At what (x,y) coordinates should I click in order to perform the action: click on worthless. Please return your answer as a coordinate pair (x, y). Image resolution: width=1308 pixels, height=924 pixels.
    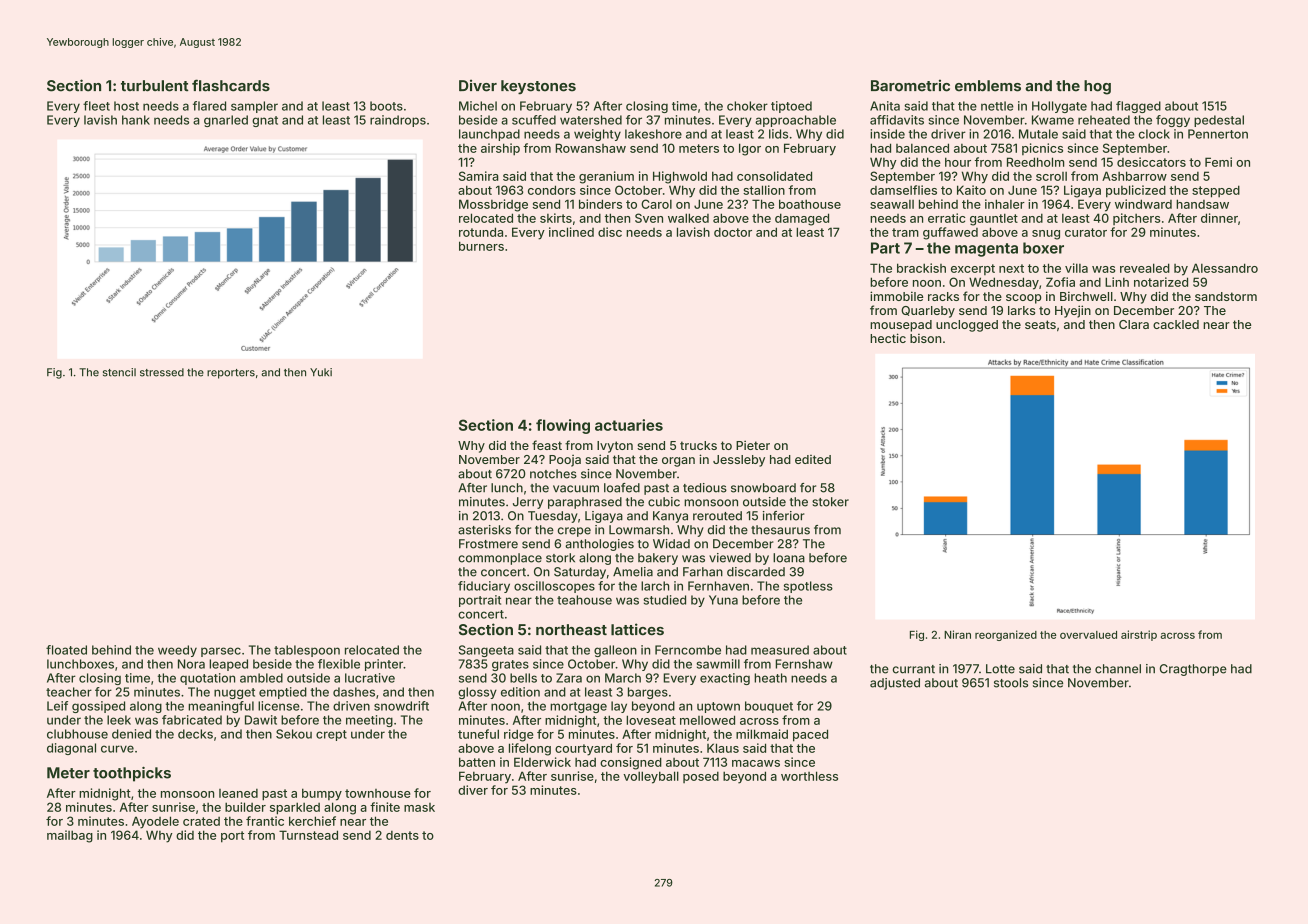
    Looking at the image, I should click on (809, 776).
